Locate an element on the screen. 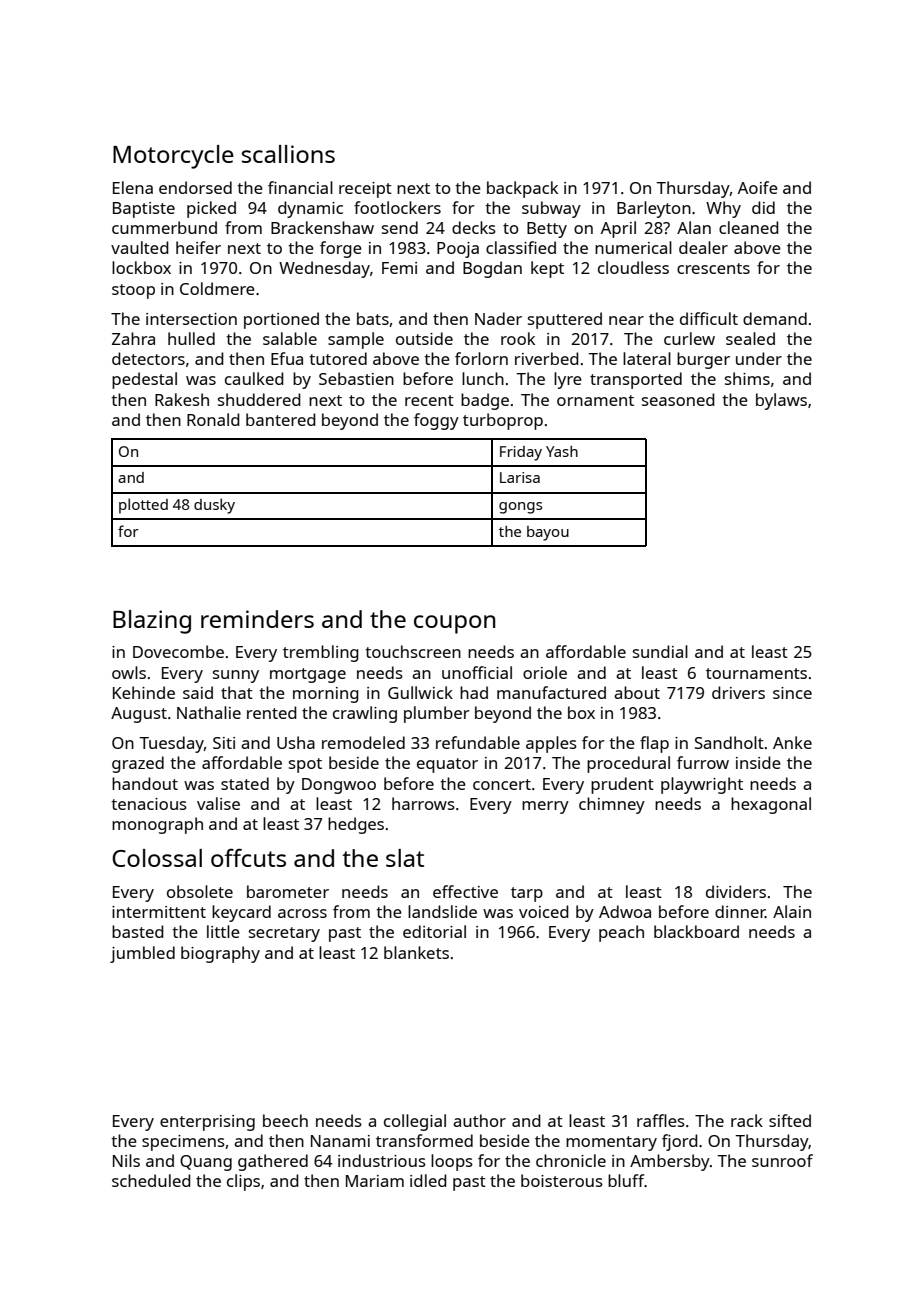  intermittent is located at coordinates (159, 912).
